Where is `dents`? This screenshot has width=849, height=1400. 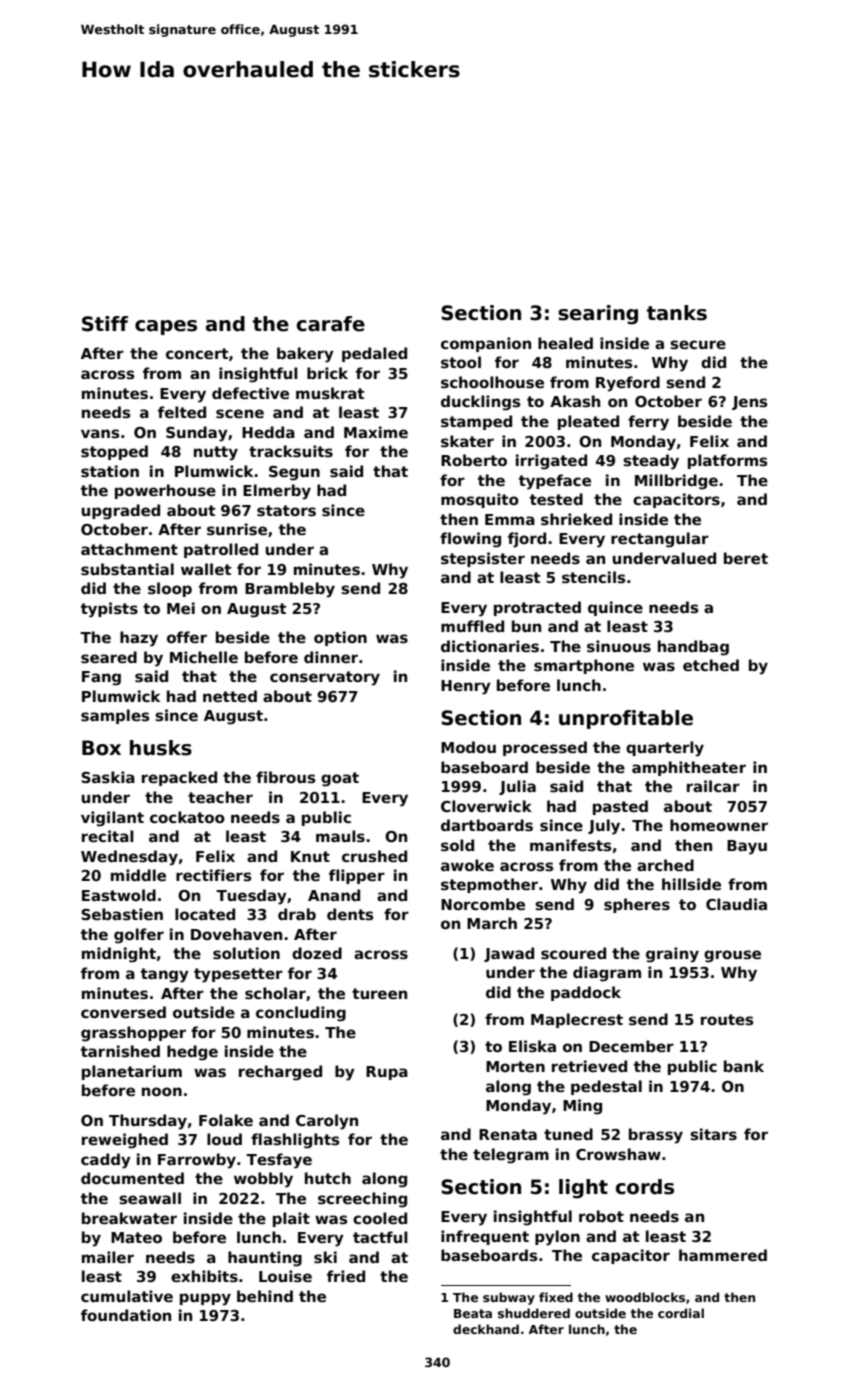
dents is located at coordinates (350, 914).
